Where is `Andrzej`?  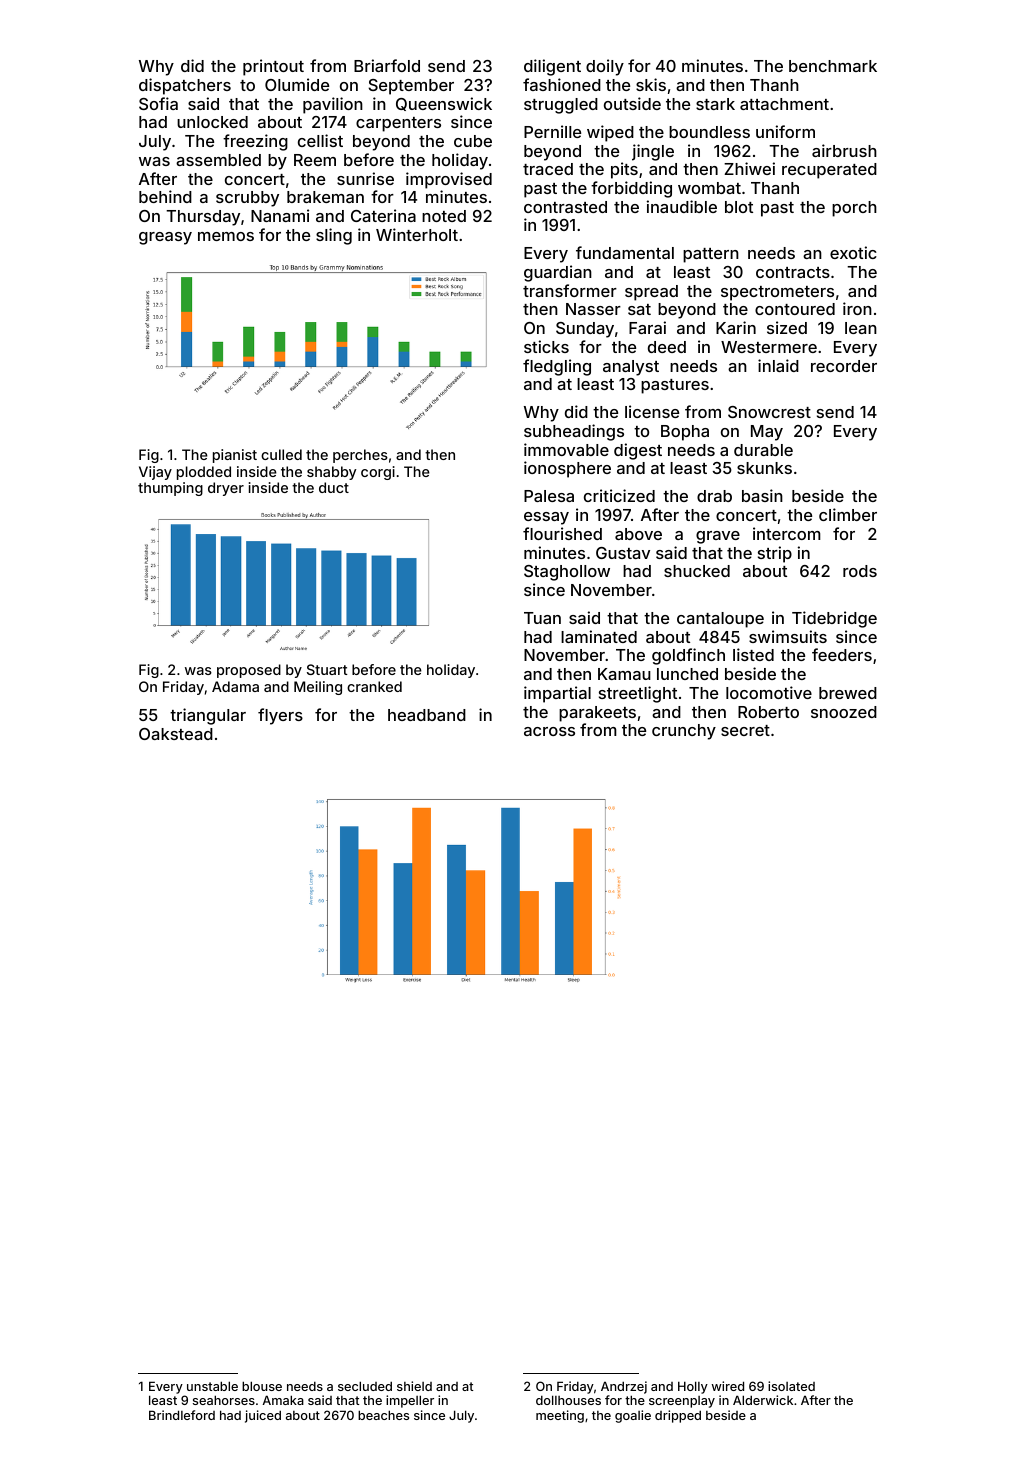
Andrzej is located at coordinates (624, 1387).
